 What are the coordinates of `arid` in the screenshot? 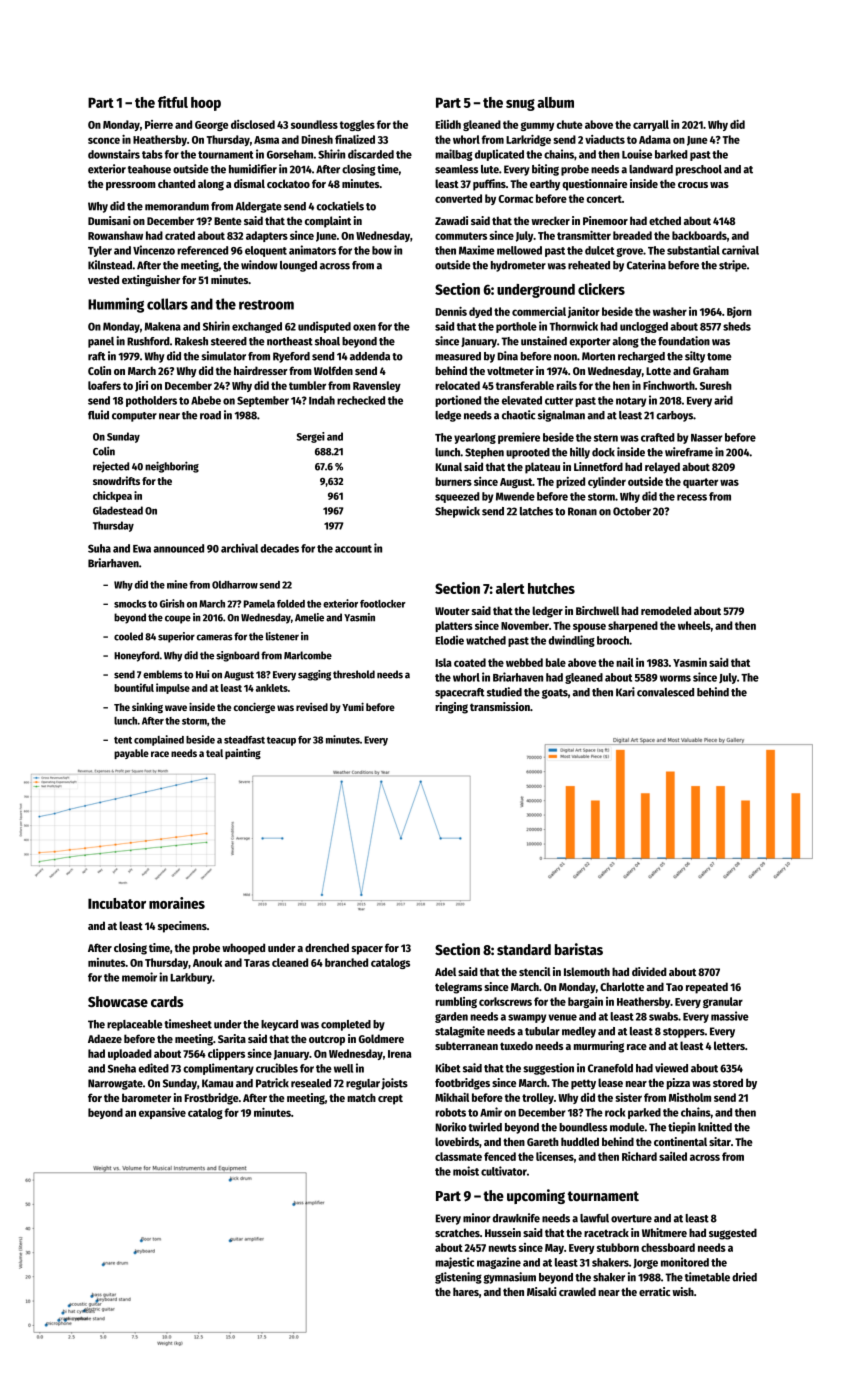 It's located at (723, 400).
